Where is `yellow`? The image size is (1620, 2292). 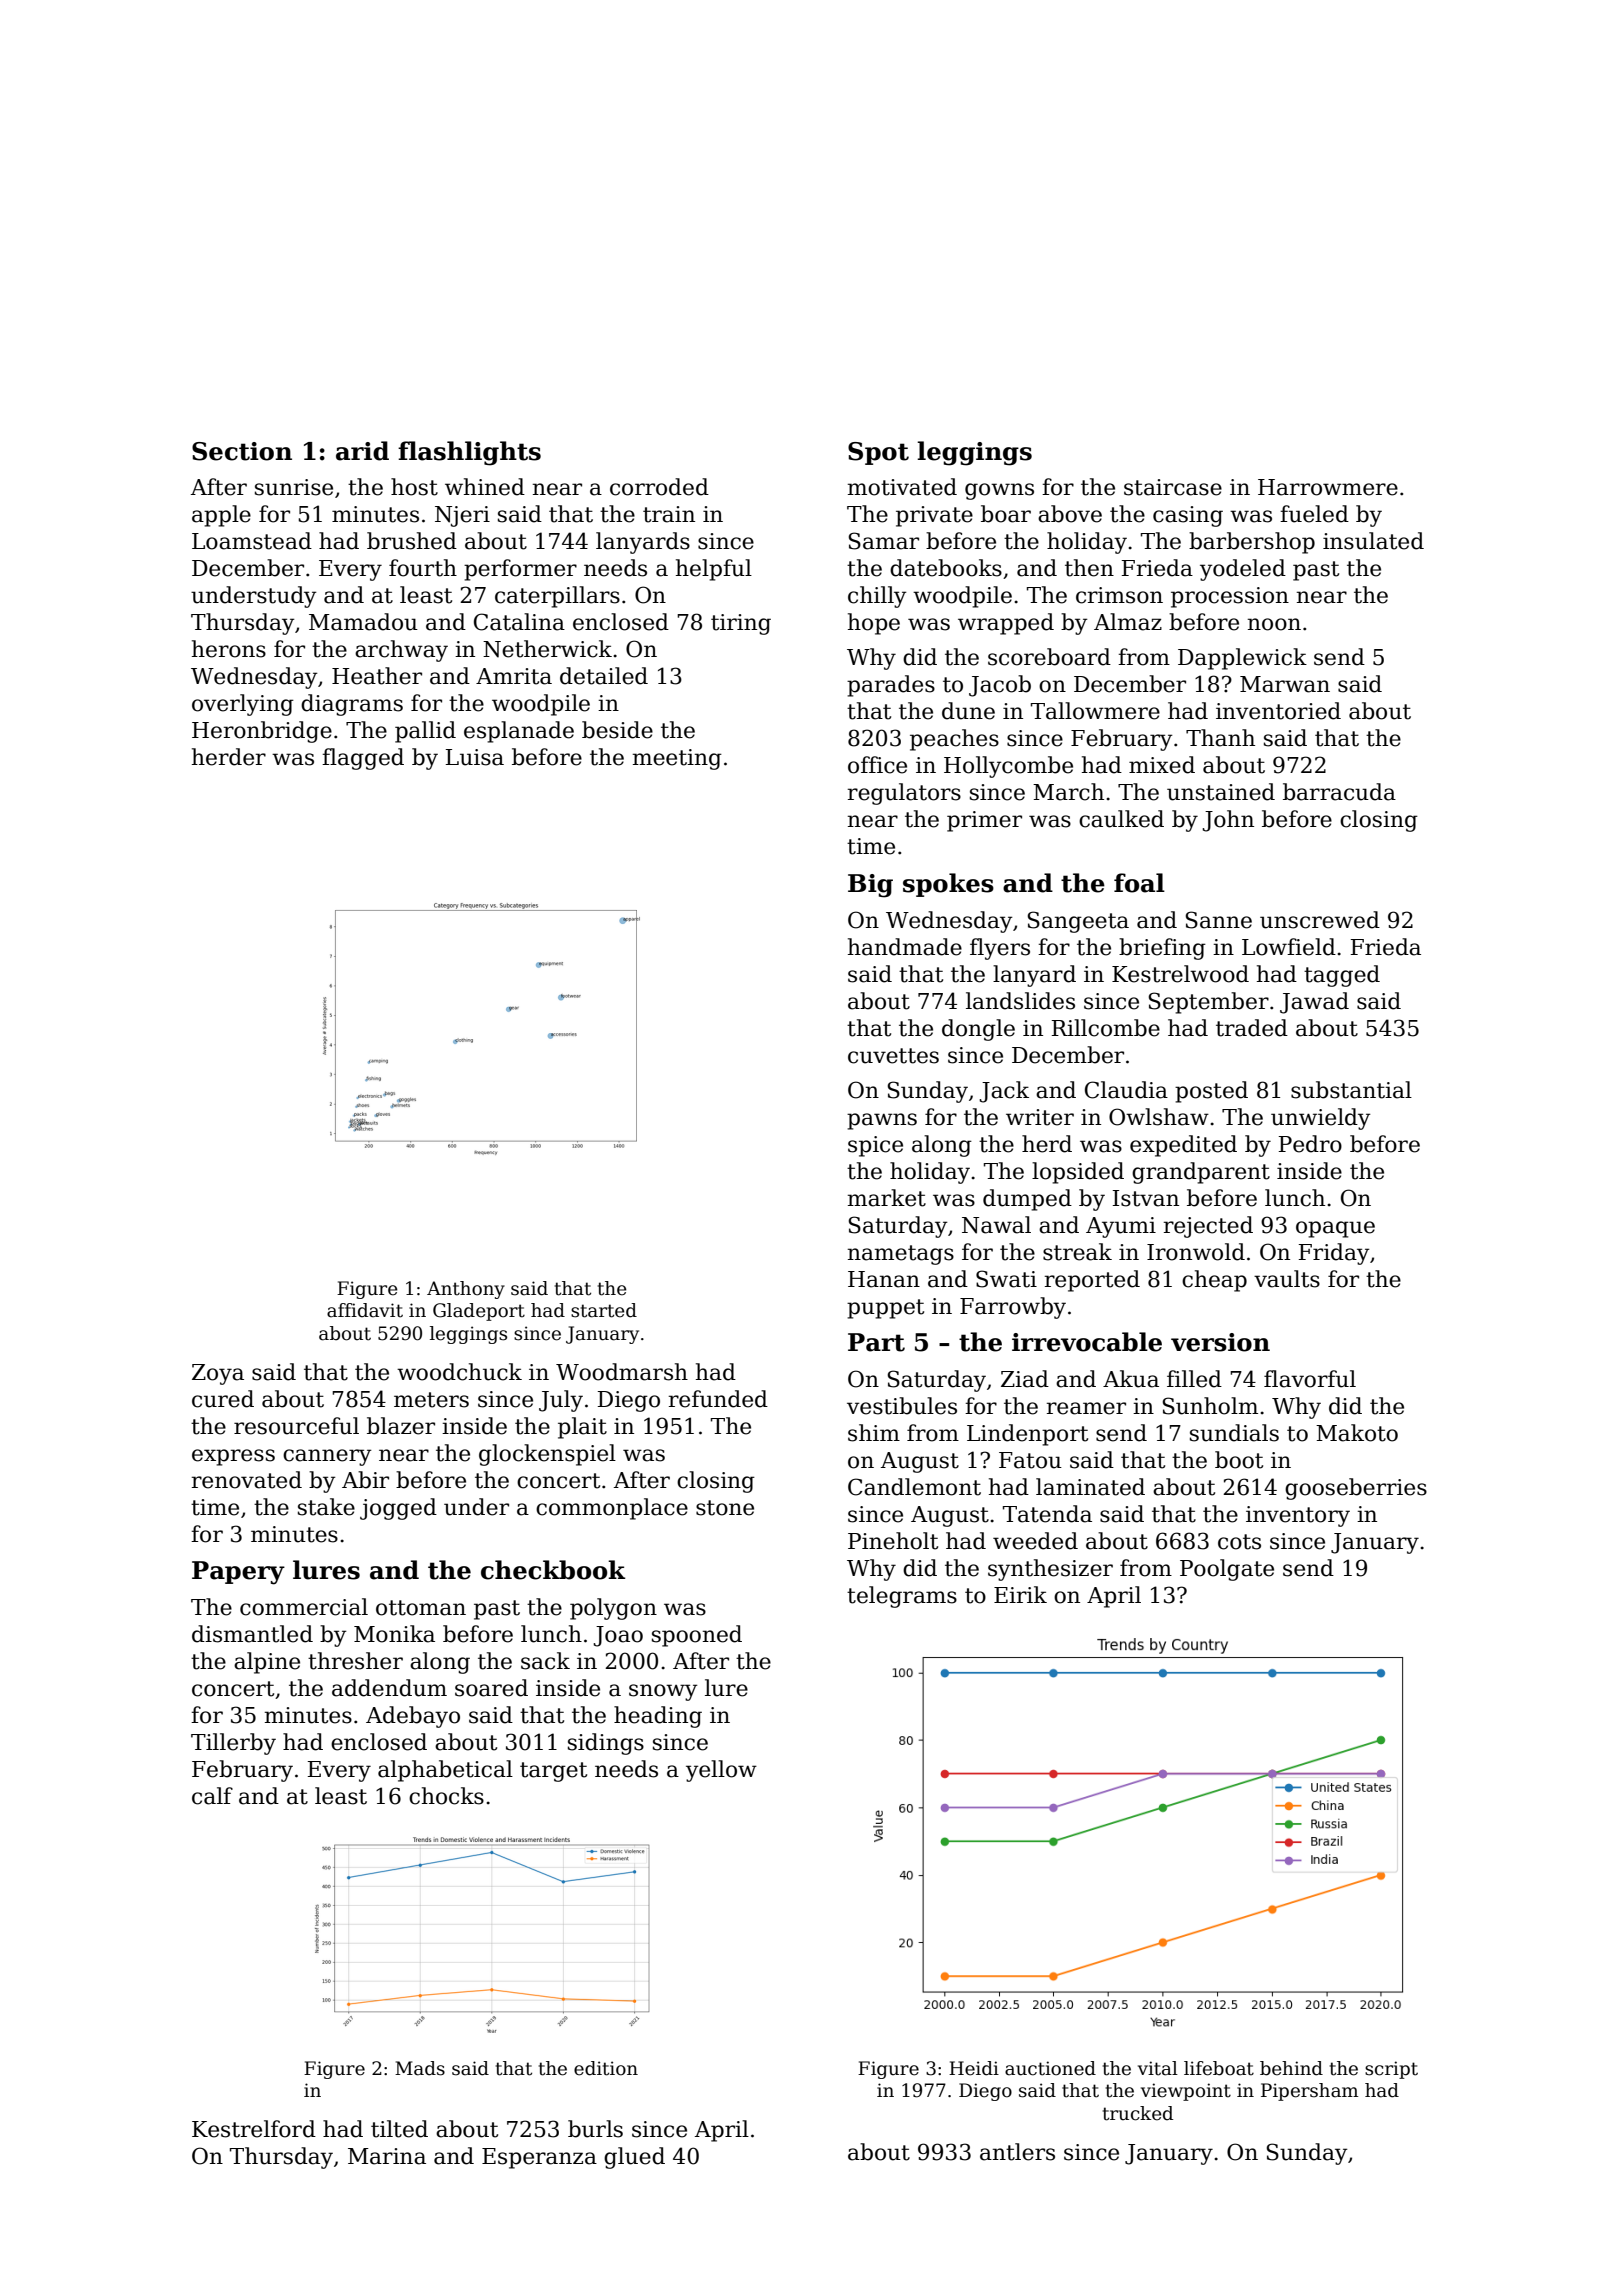 yellow is located at coordinates (721, 1771).
